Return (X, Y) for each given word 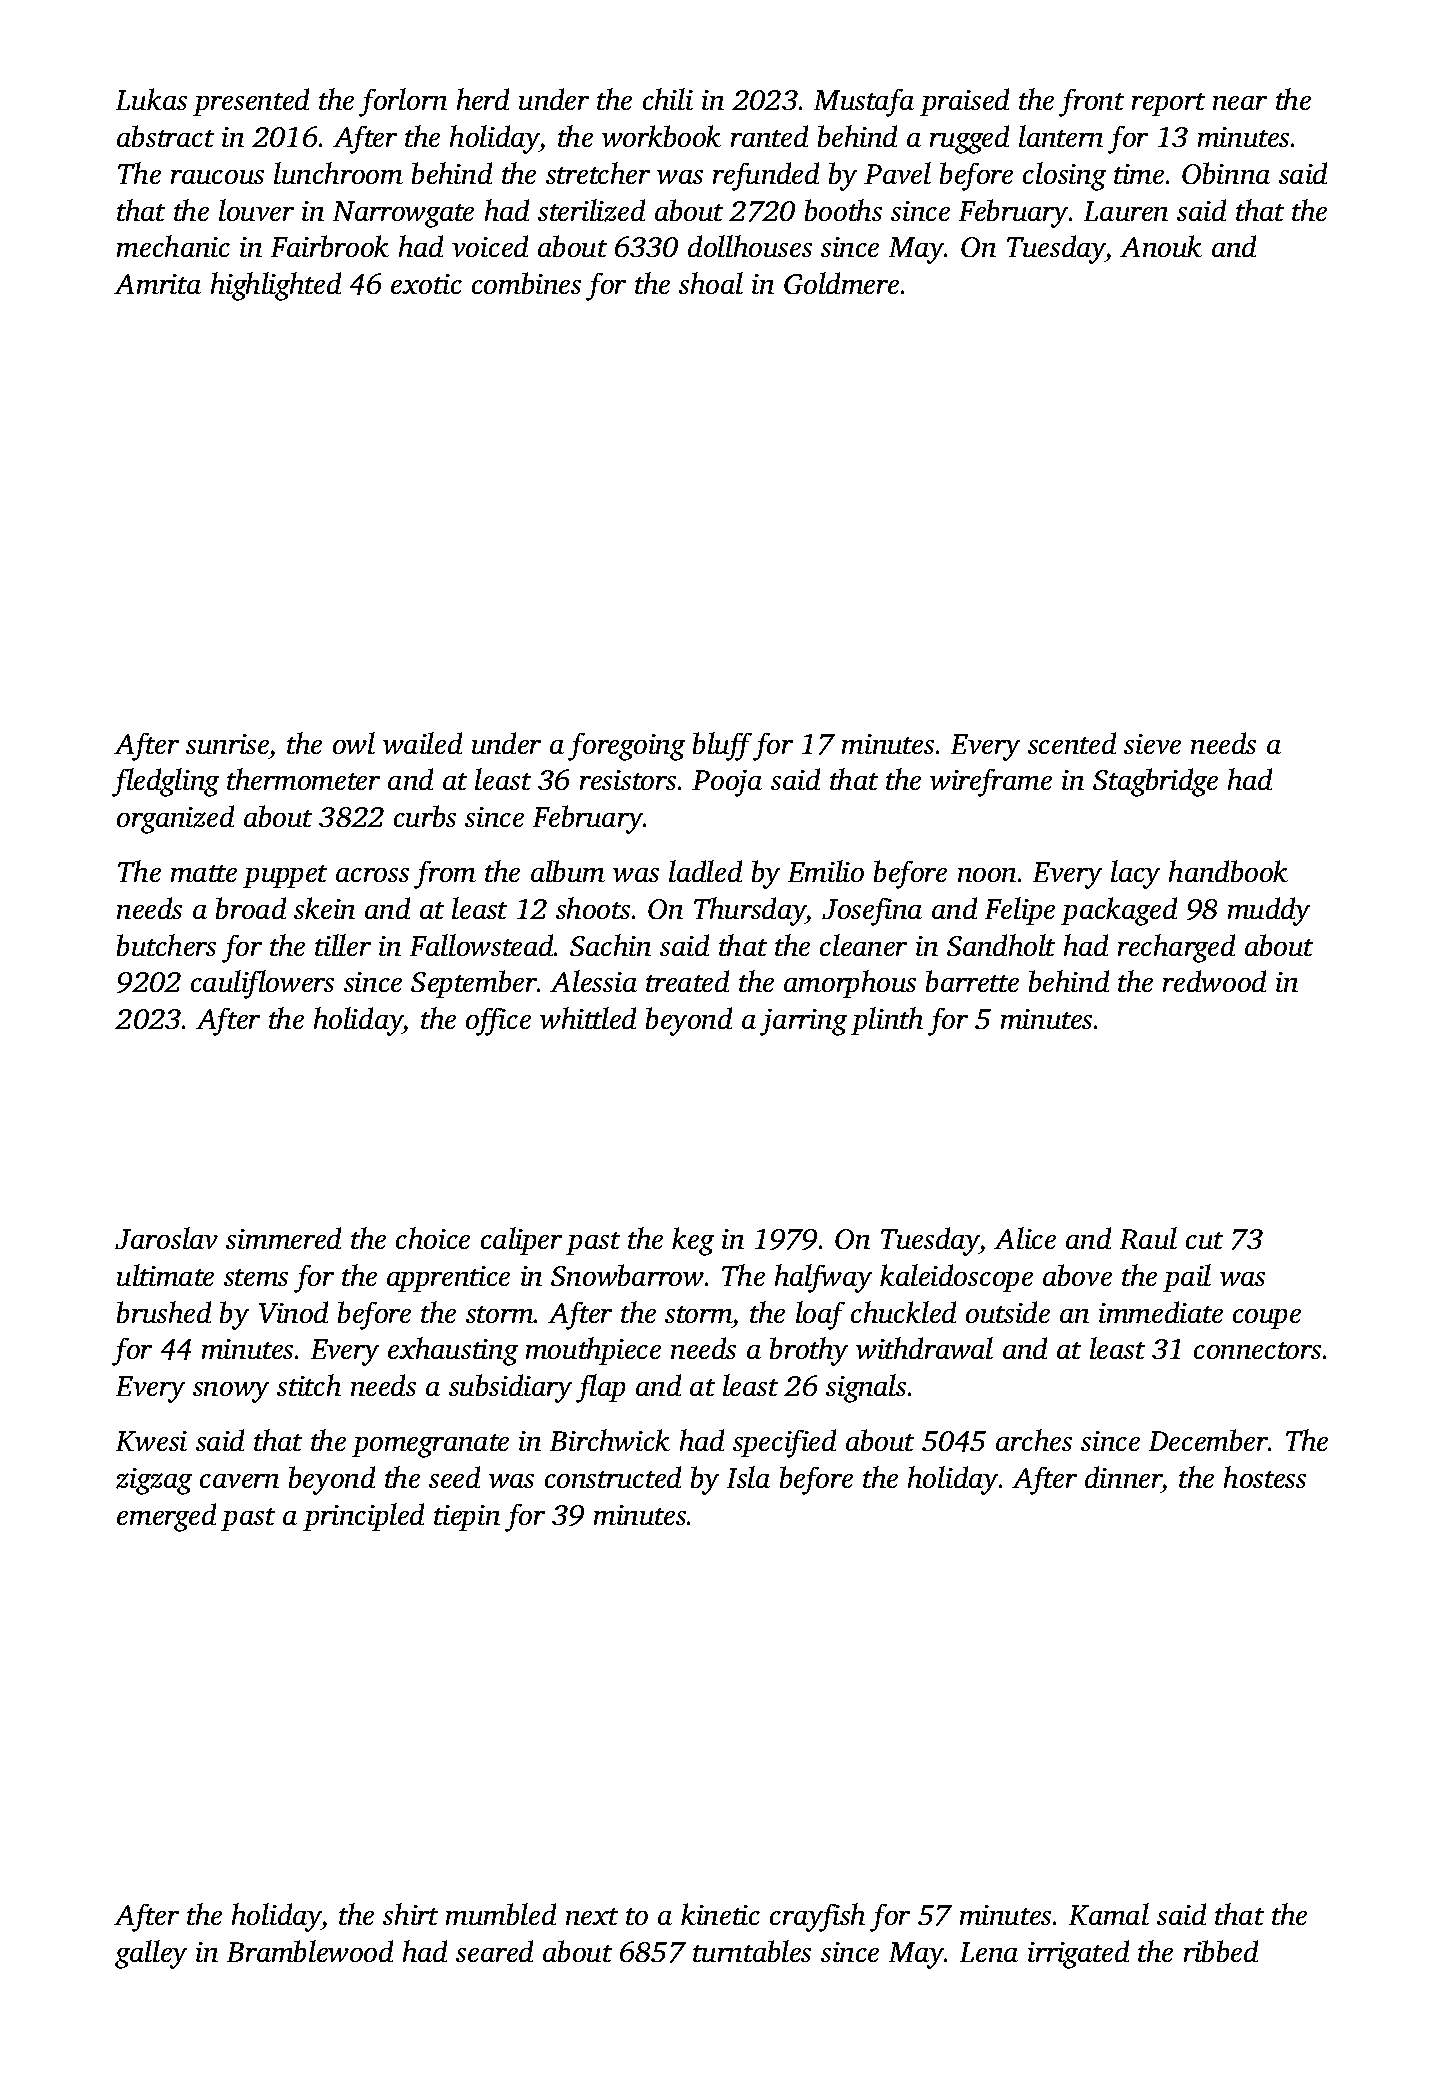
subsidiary (510, 1388)
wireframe (991, 783)
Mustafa (864, 103)
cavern (239, 1481)
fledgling (165, 782)
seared (494, 1951)
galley (151, 1954)
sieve (1152, 744)
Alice (1025, 1238)
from (445, 875)
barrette (972, 981)
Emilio (826, 871)
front (1091, 103)
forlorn (403, 102)
